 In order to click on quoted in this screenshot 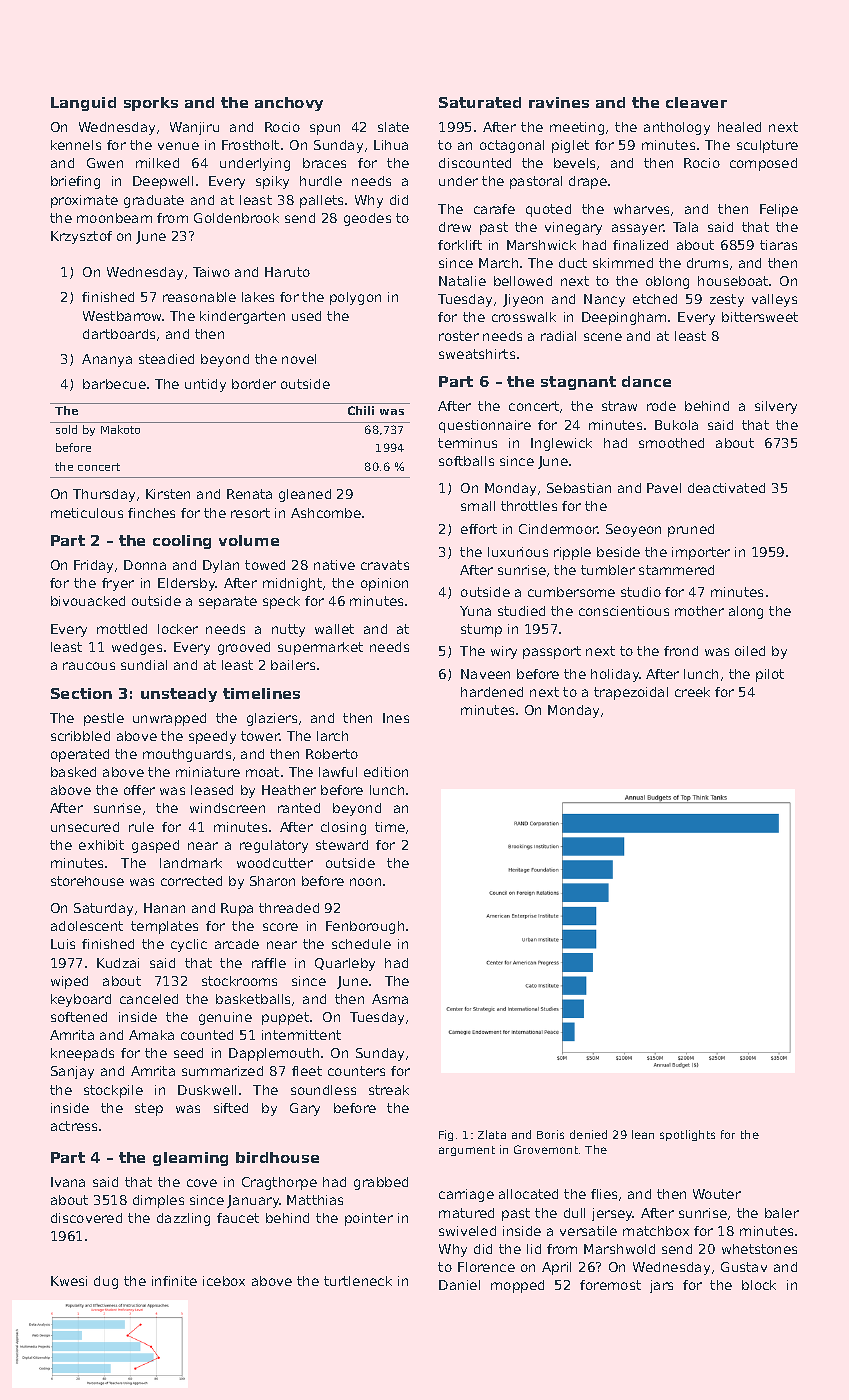, I will do `click(548, 210)`.
